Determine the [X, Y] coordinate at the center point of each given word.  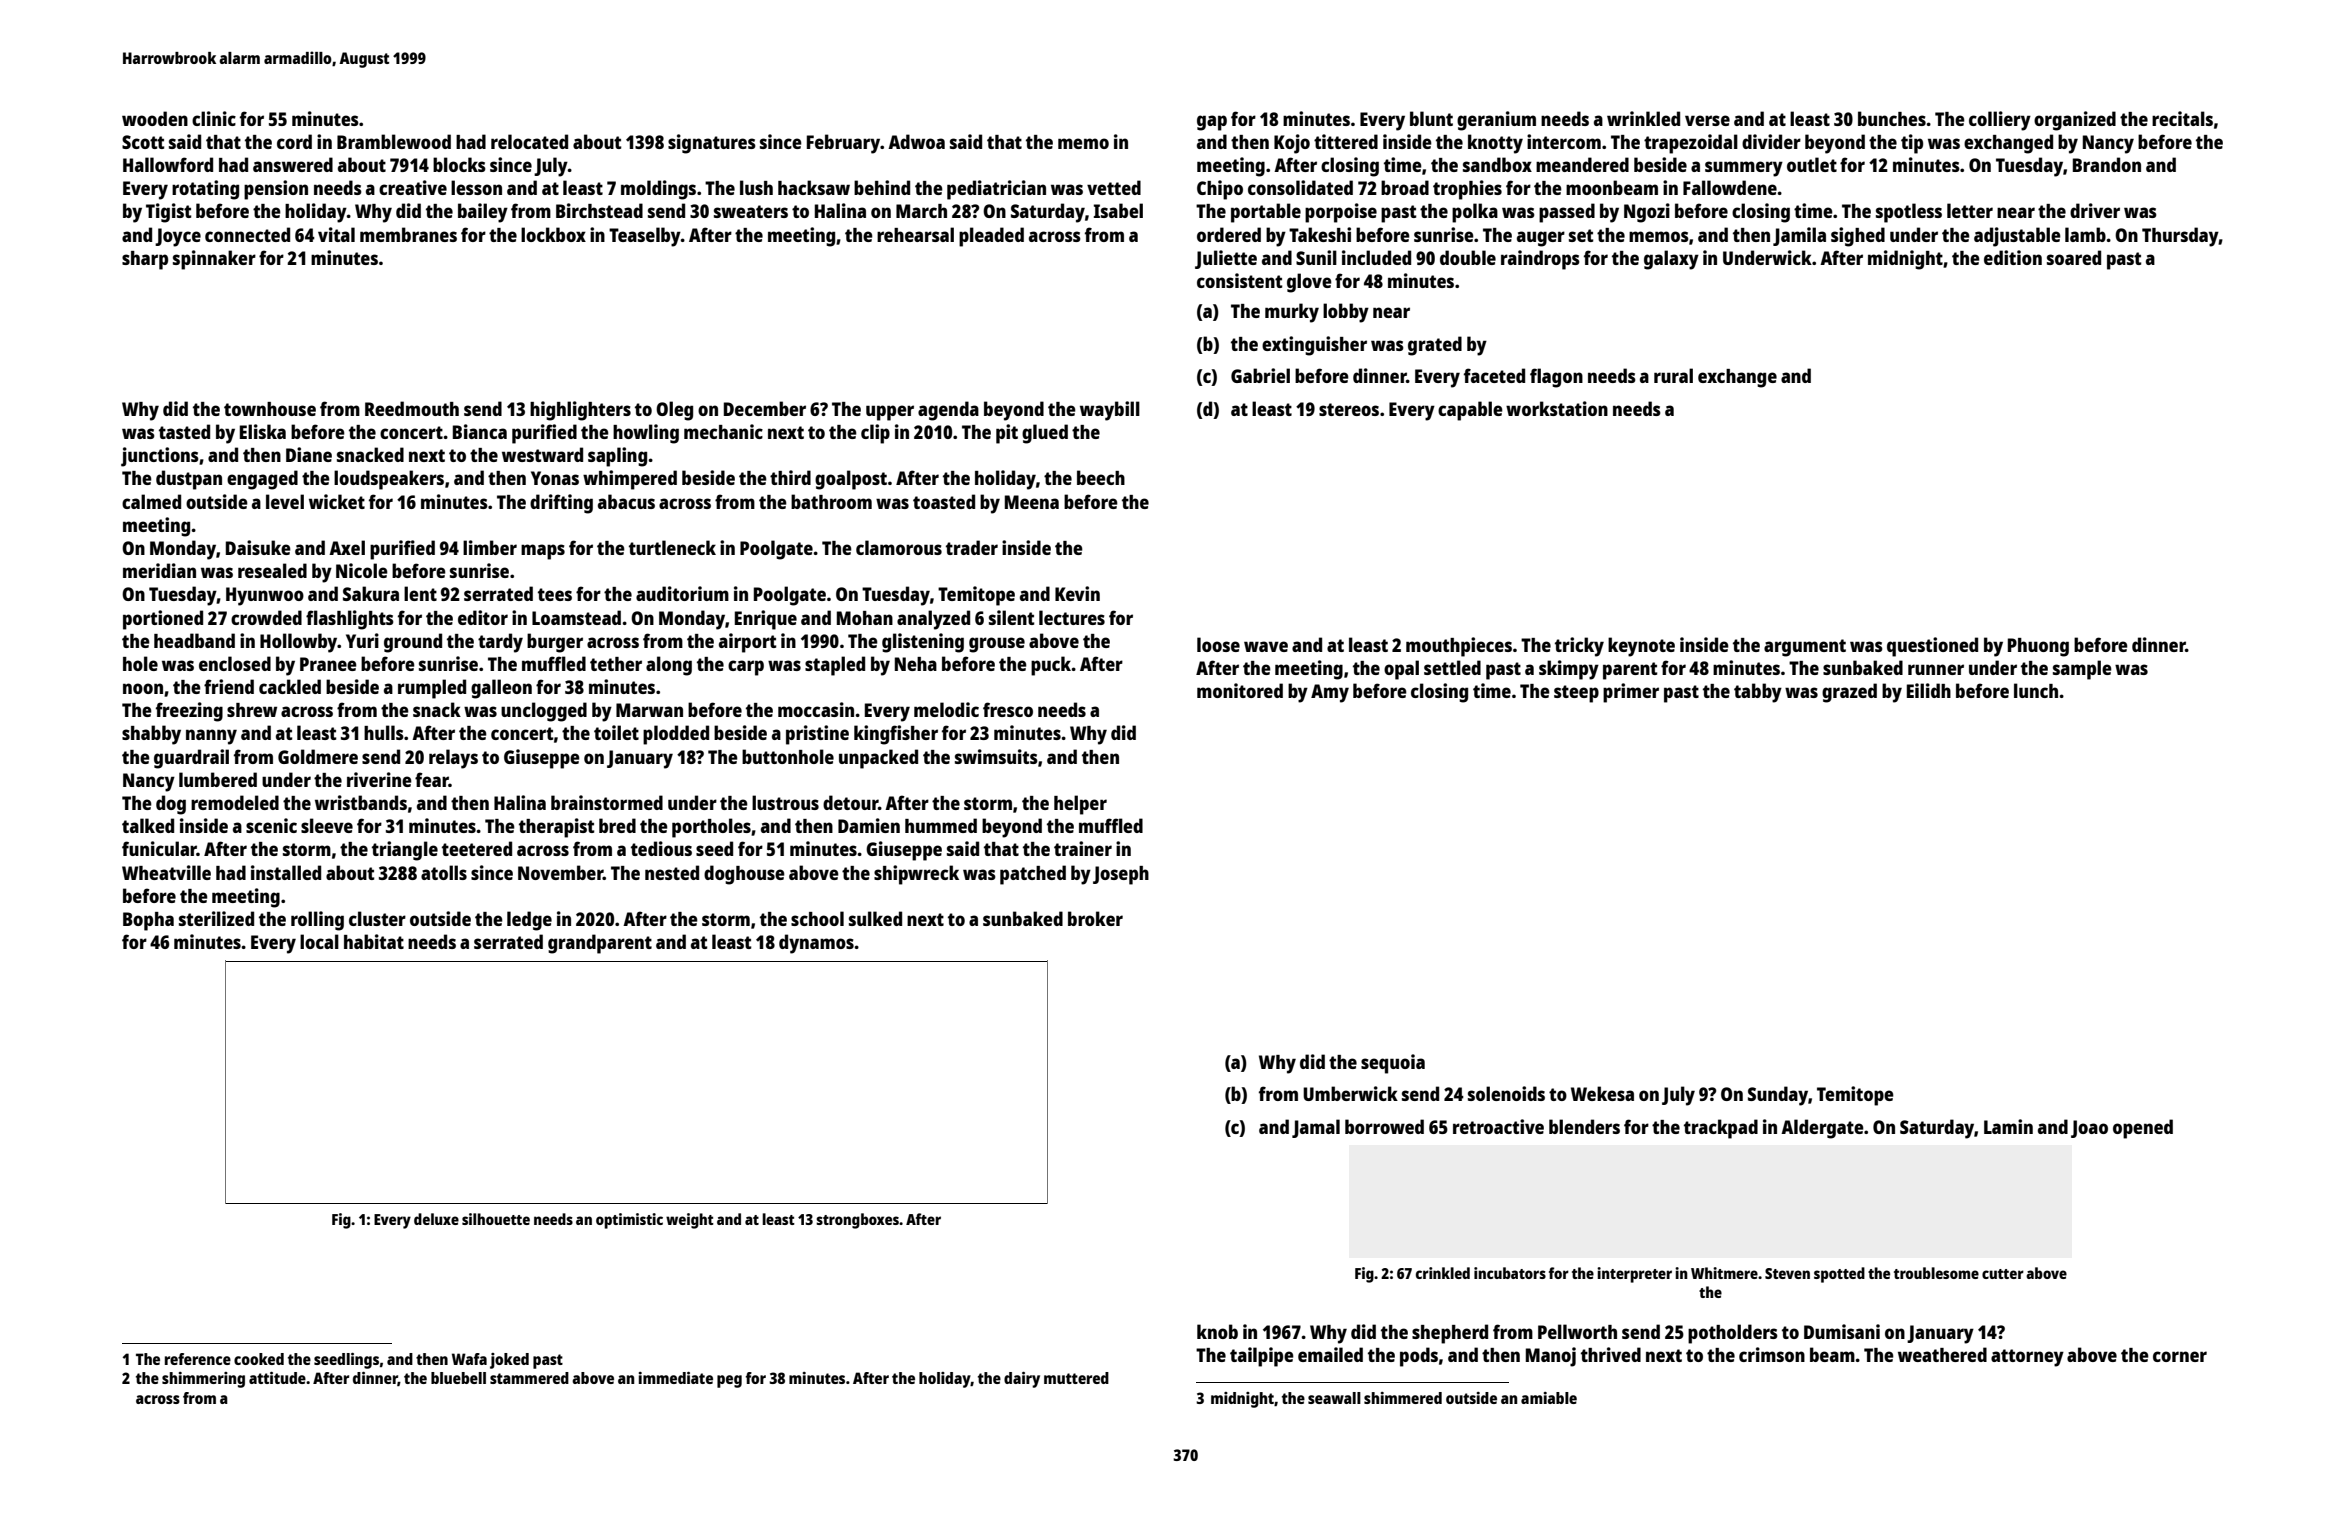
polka [1475, 213]
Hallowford [168, 164]
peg [729, 1381]
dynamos [816, 944]
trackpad [1721, 1129]
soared [2074, 257]
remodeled [235, 802]
